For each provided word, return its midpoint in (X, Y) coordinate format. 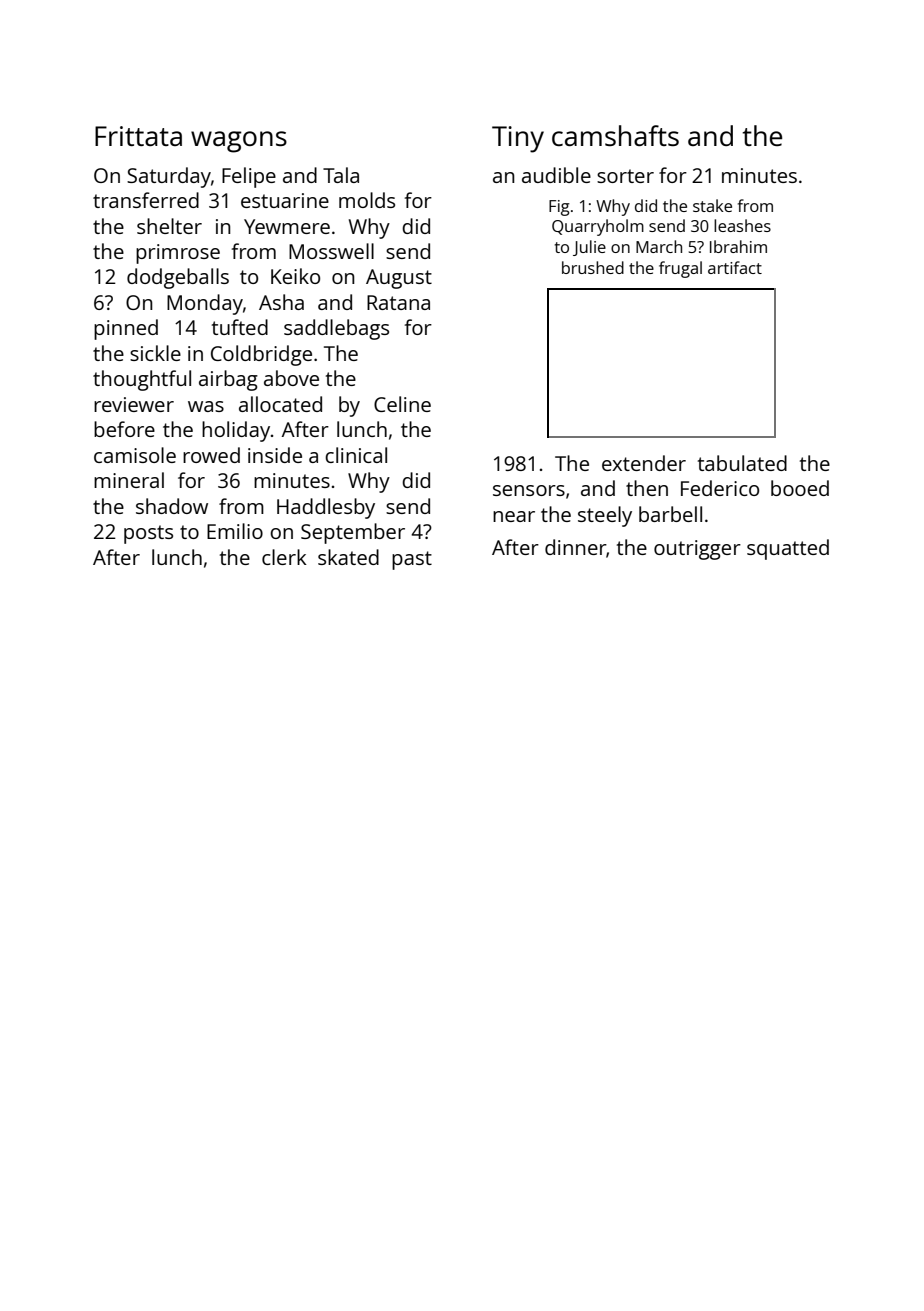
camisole (135, 455)
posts (148, 534)
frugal (680, 269)
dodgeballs (178, 278)
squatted (788, 549)
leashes (742, 225)
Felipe (249, 177)
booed (800, 488)
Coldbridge (261, 355)
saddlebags (336, 329)
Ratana (398, 302)
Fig (559, 208)
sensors (529, 490)
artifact (735, 267)
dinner (575, 547)
